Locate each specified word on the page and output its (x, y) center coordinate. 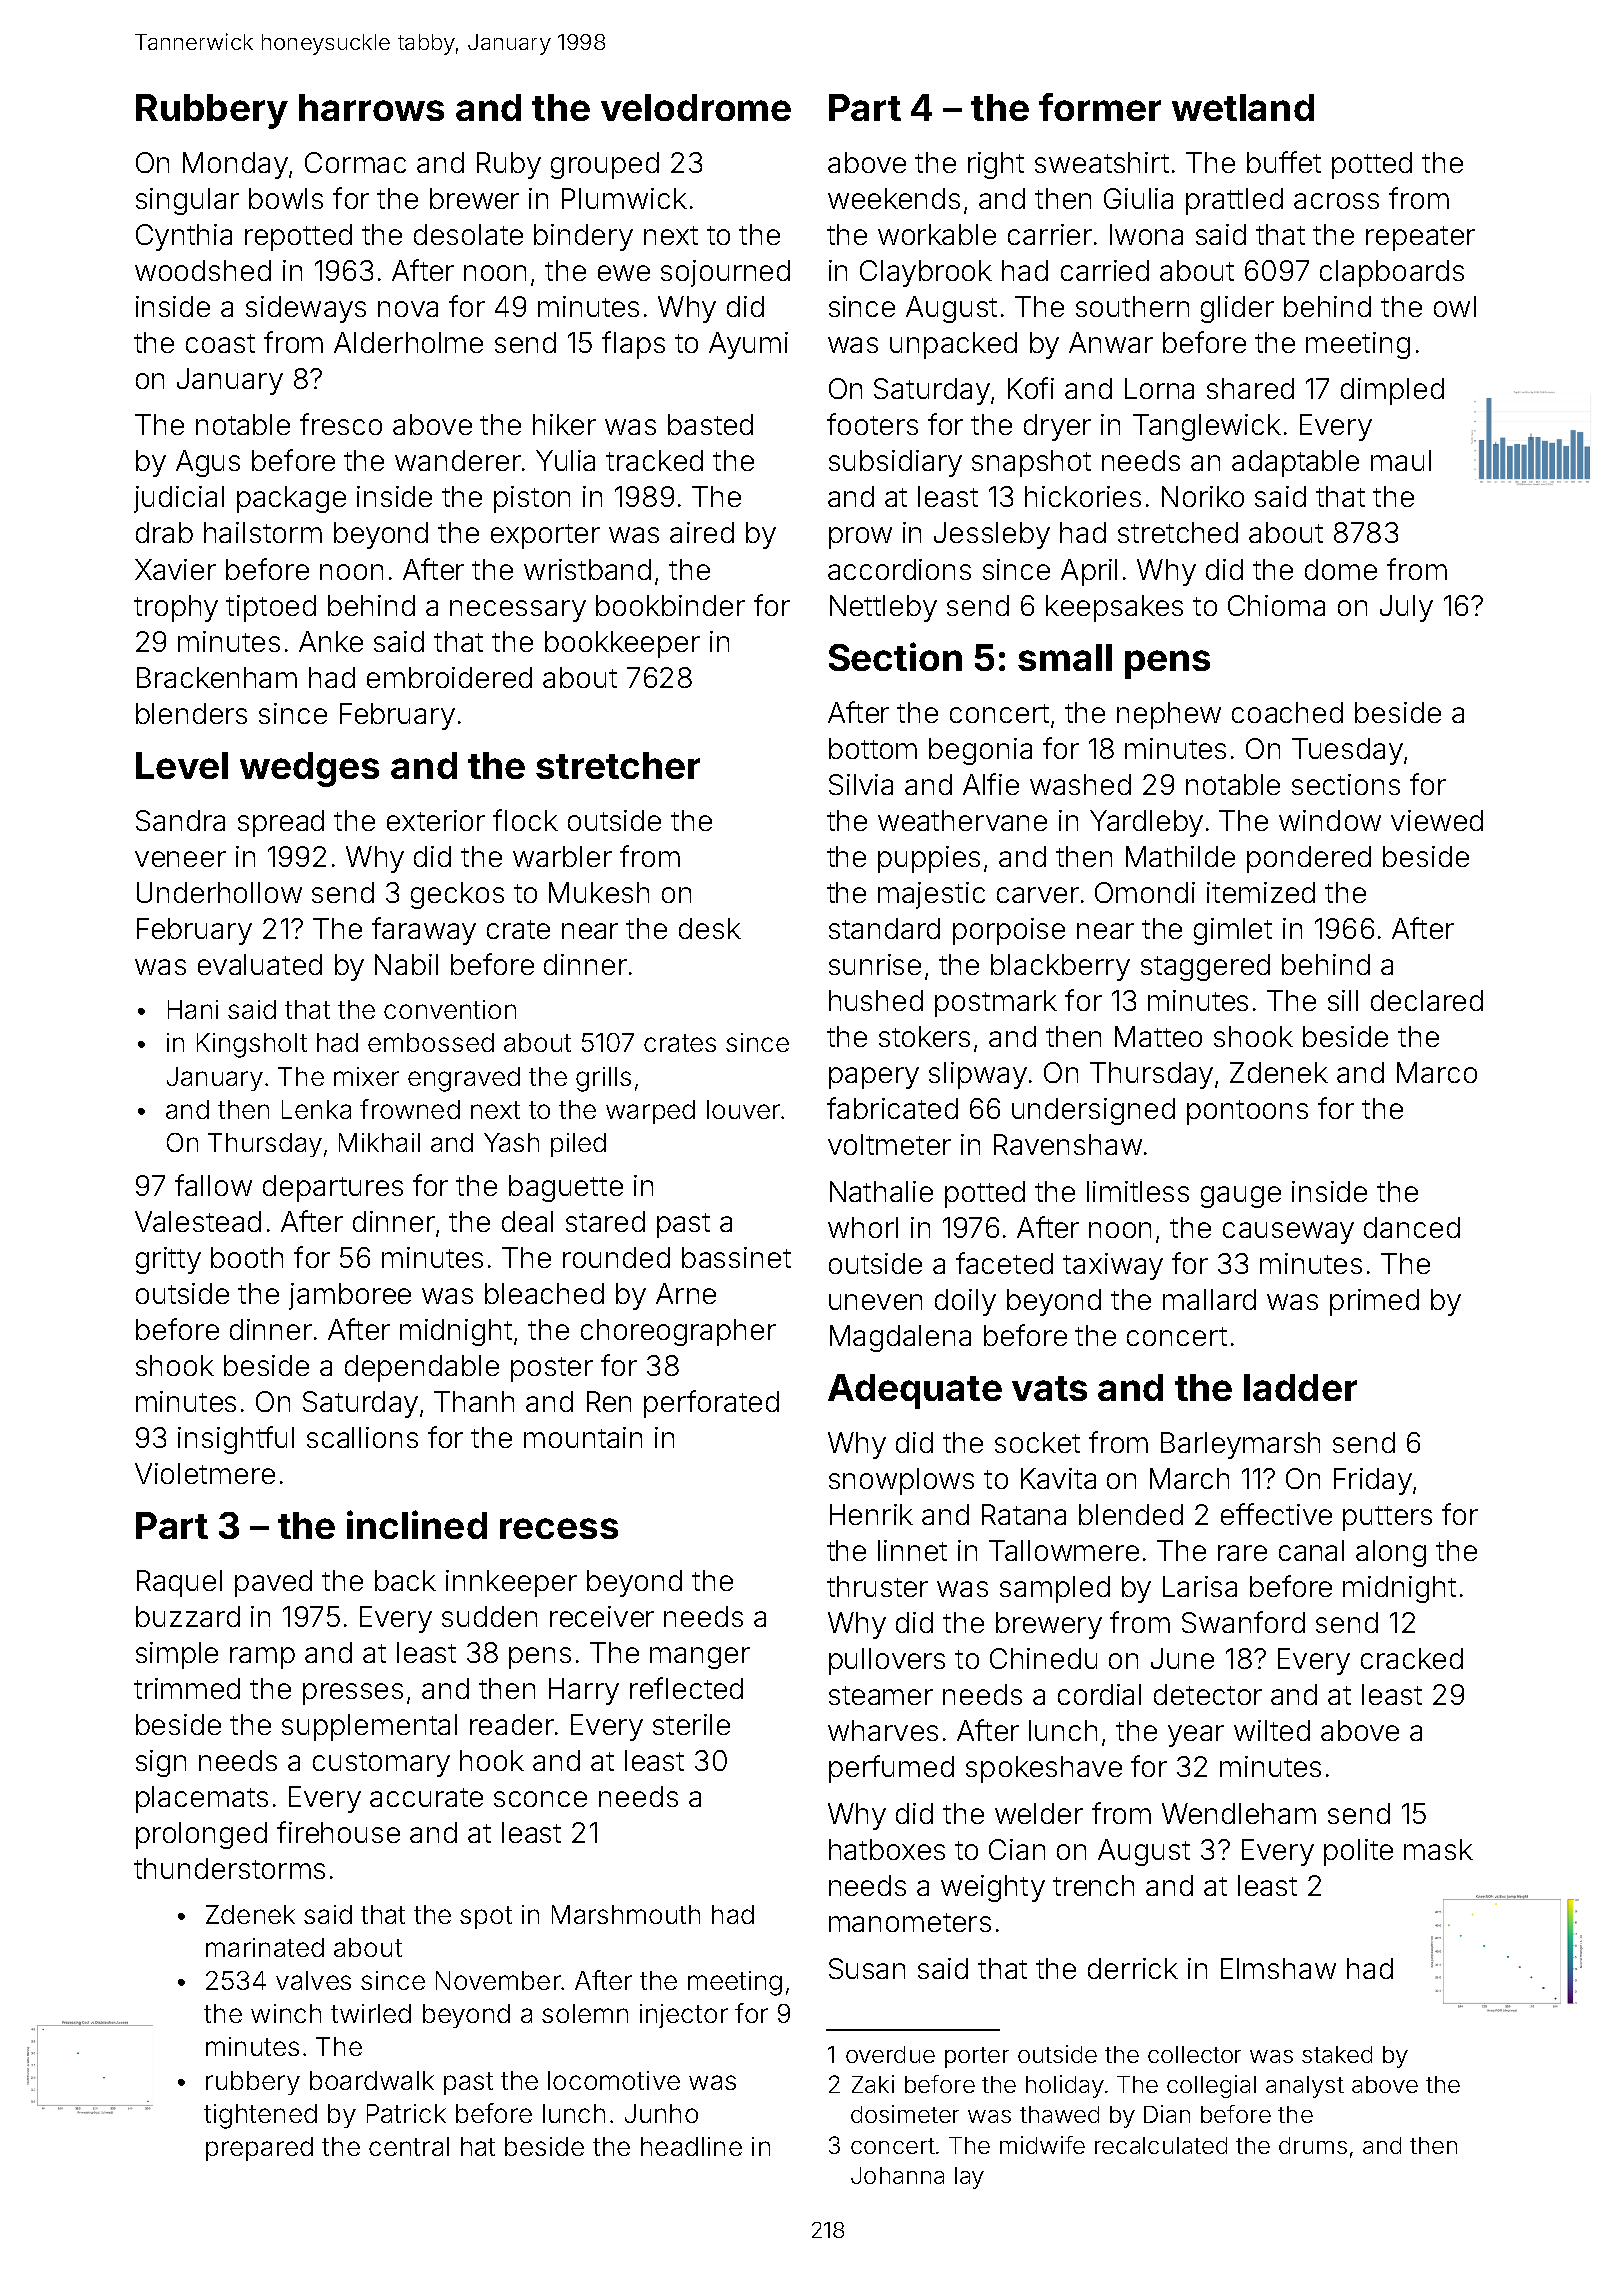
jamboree (350, 1296)
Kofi (1031, 388)
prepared (259, 2149)
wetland (1243, 107)
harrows (371, 107)
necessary (518, 611)
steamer (881, 1695)
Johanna (897, 2175)
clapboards (1392, 273)
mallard (1209, 1299)
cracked (1412, 1658)
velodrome (696, 107)
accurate (426, 1797)
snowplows (901, 1481)
